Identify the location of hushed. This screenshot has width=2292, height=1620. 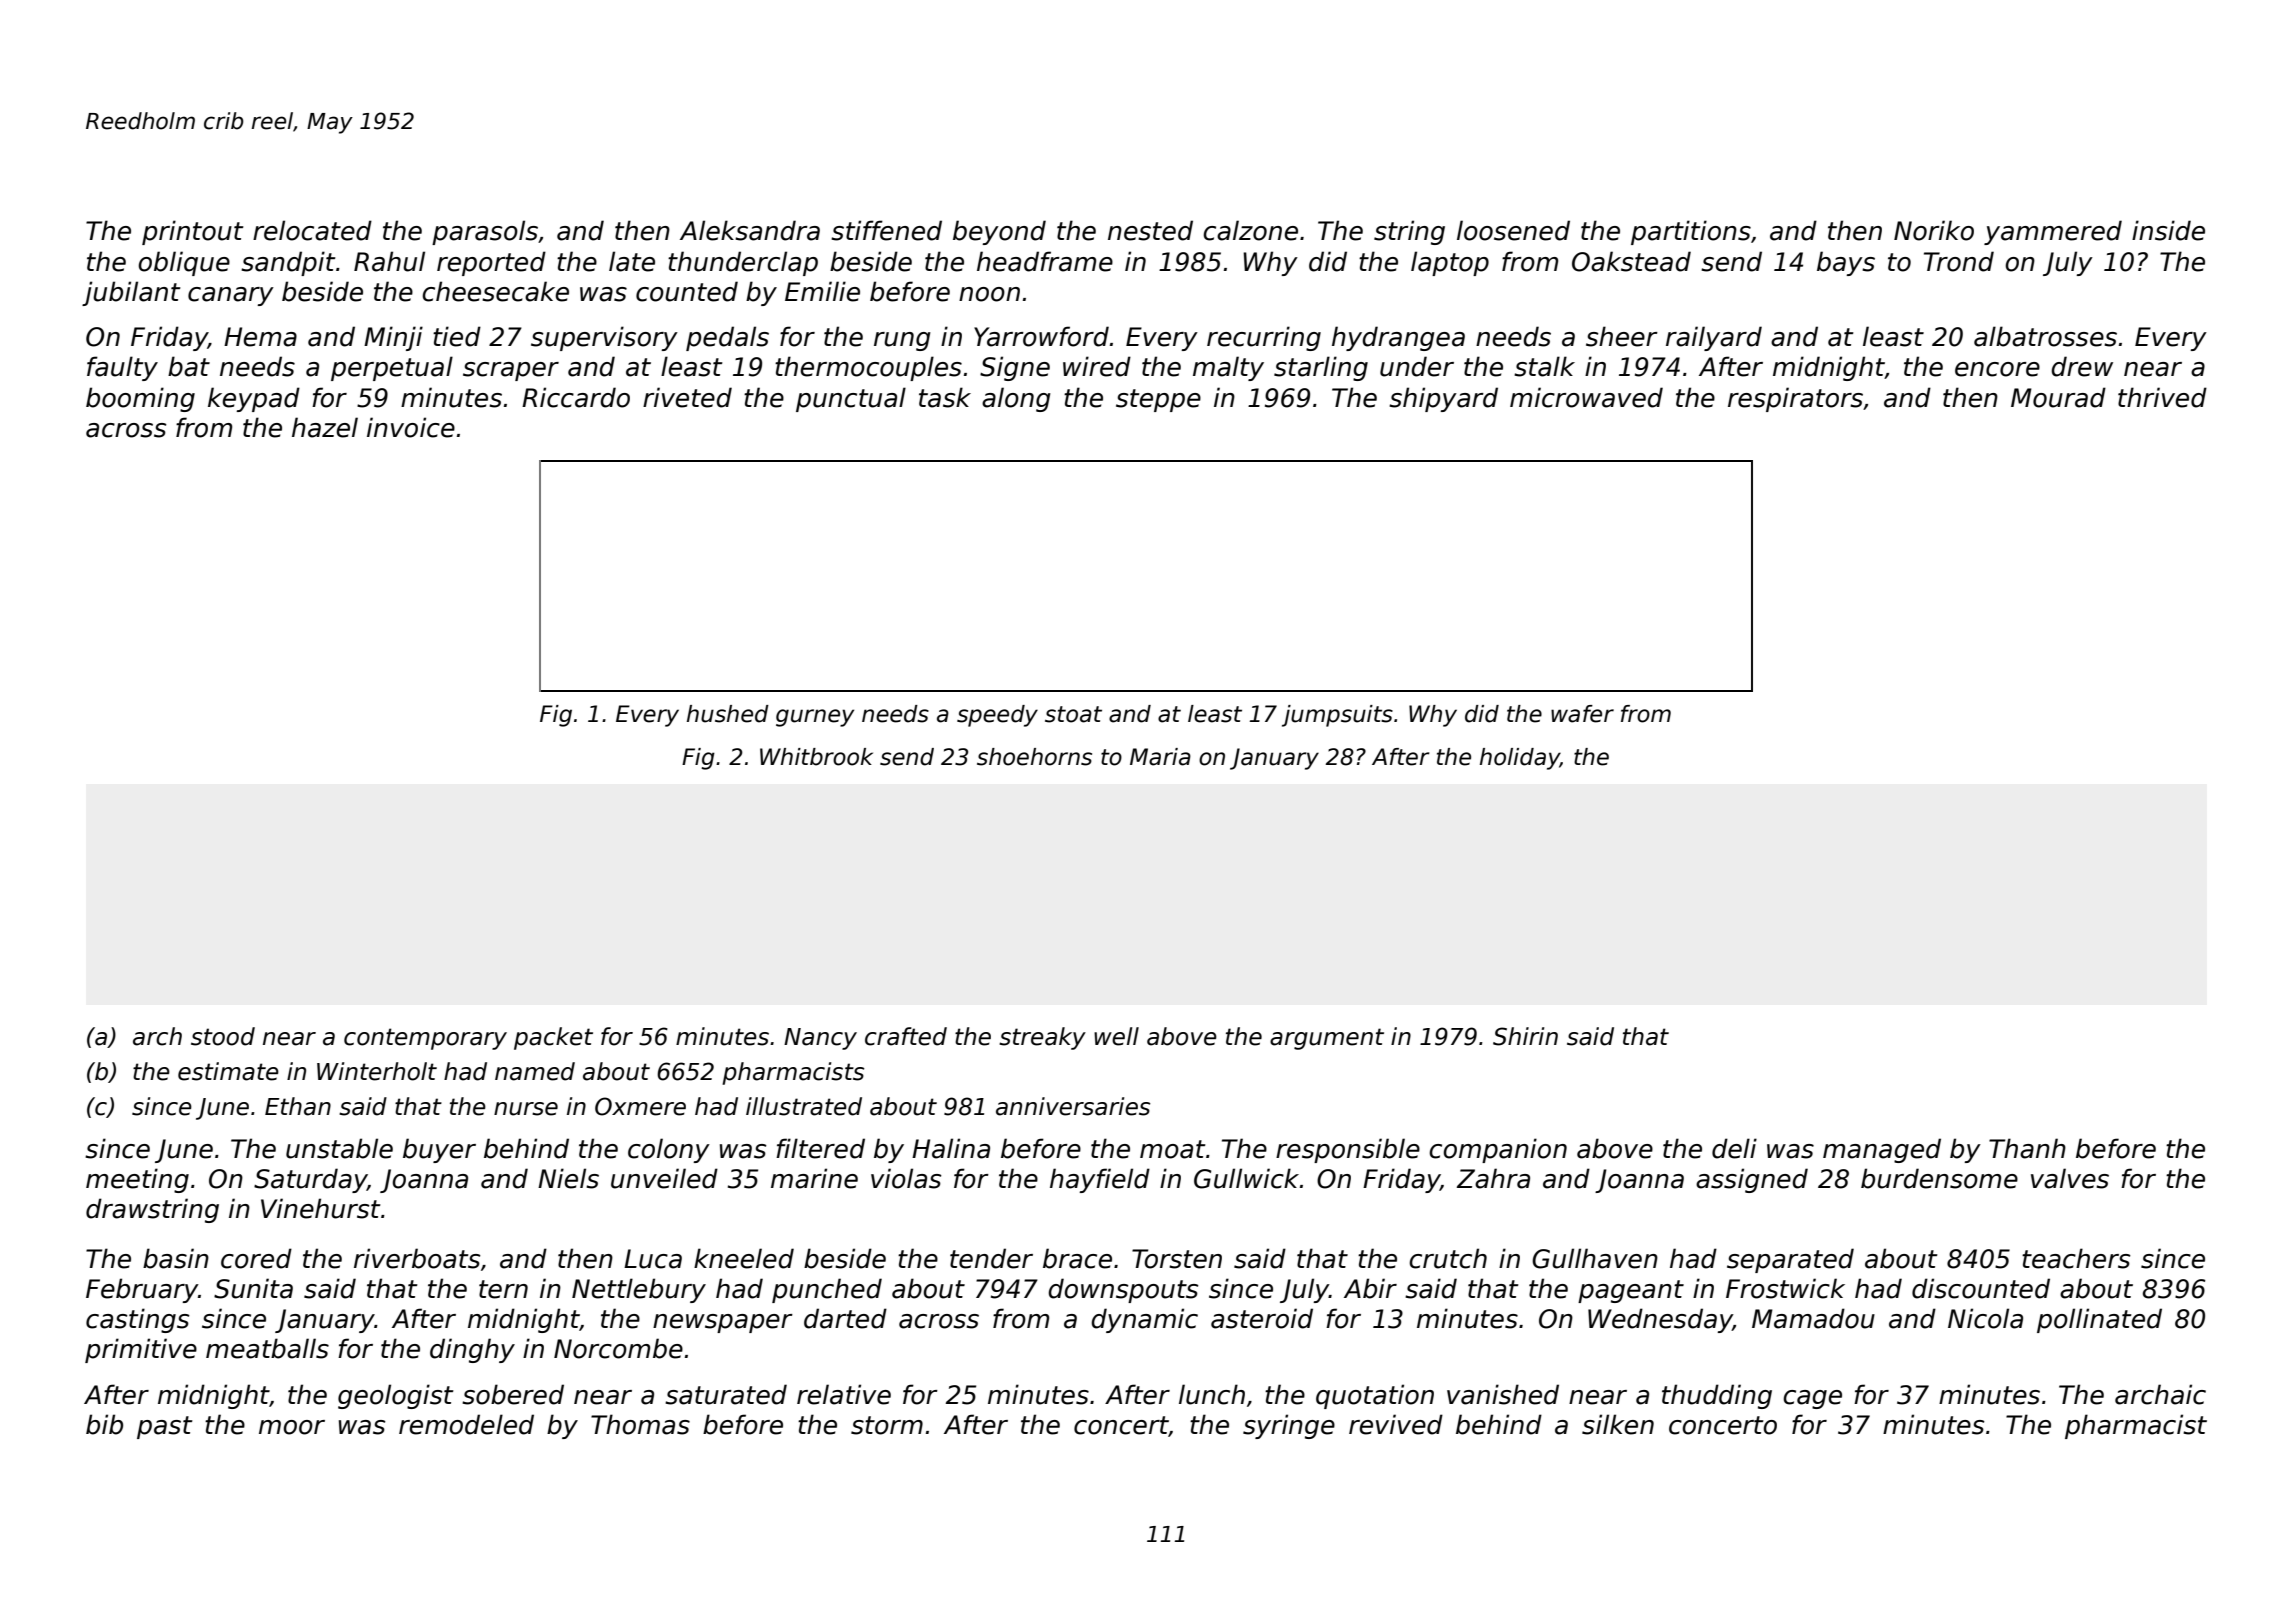
(728, 714).
